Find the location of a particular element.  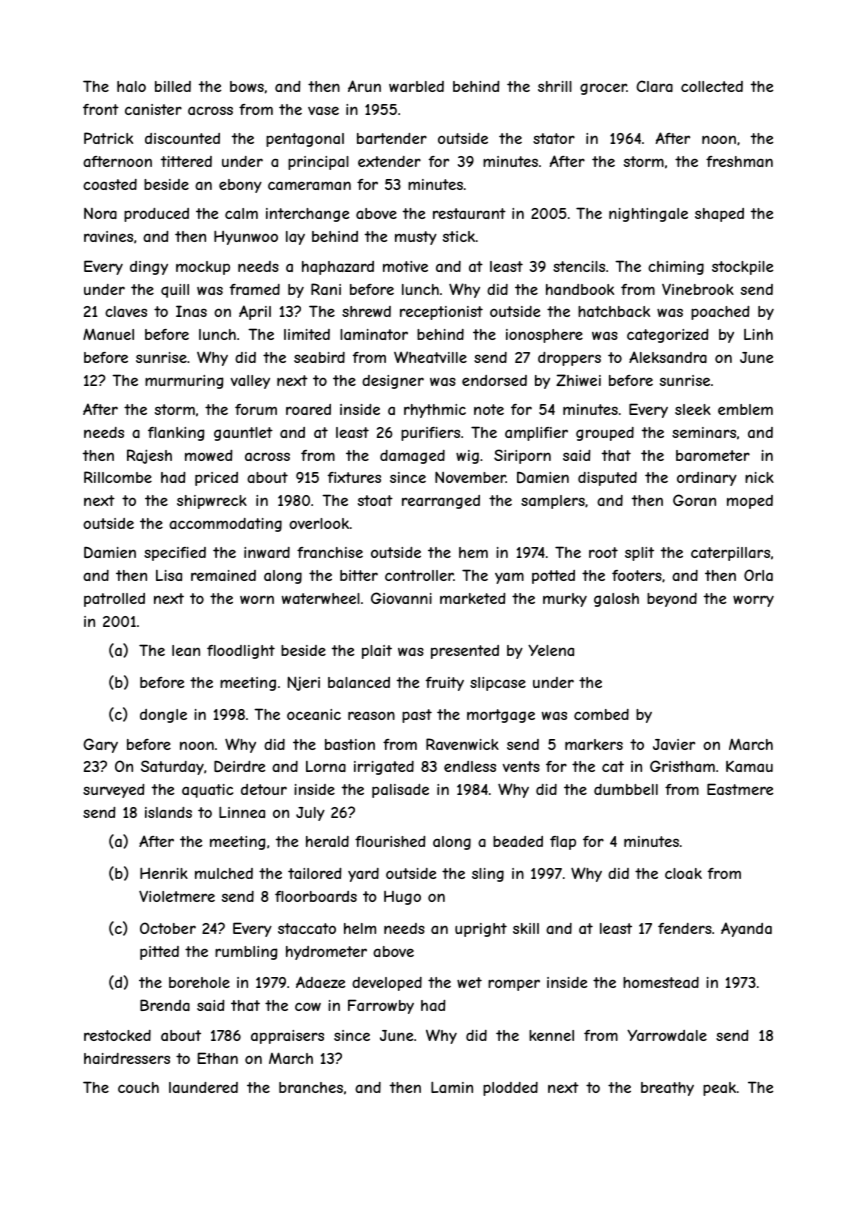

flap is located at coordinates (563, 843).
